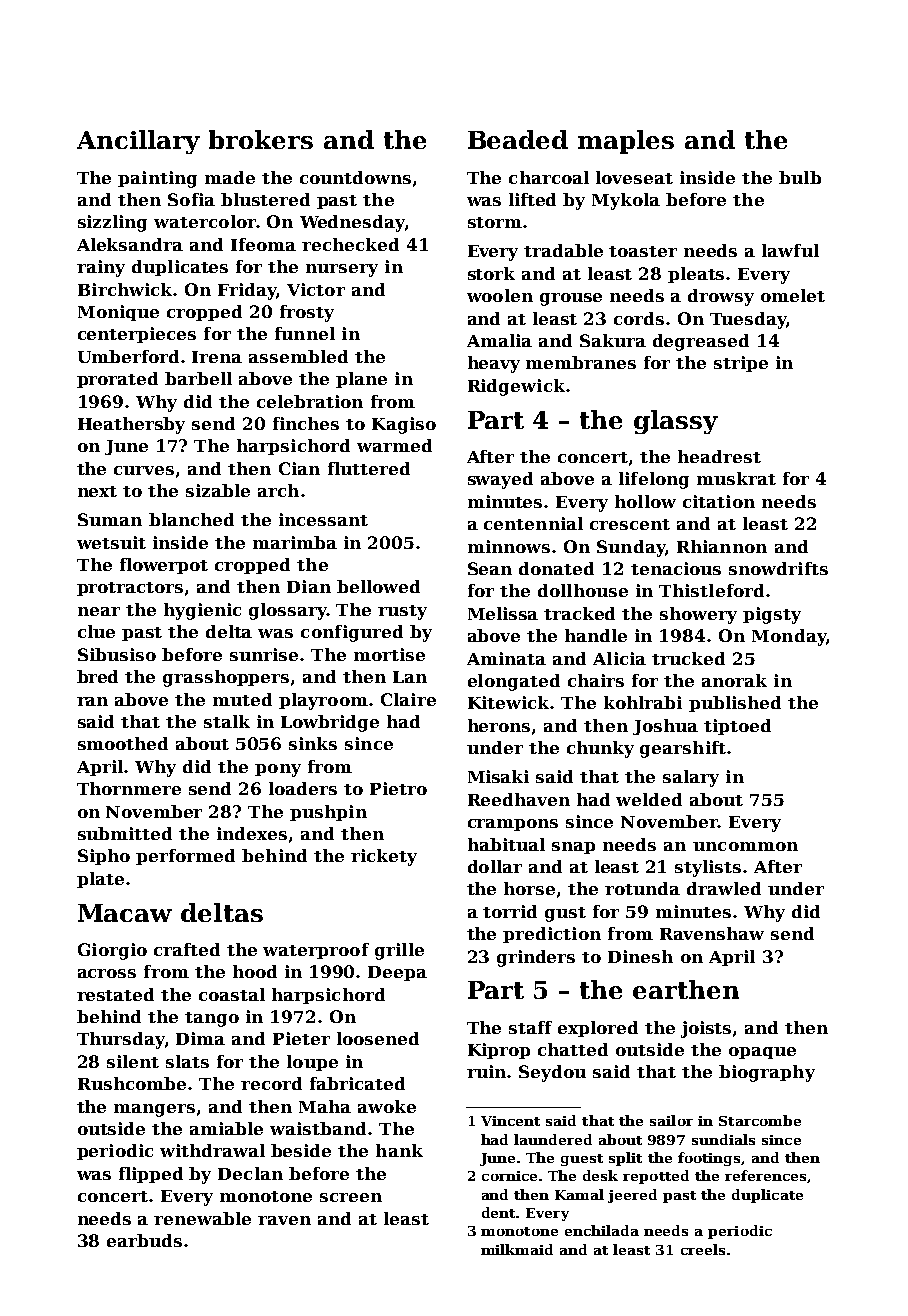 Image resolution: width=908 pixels, height=1316 pixels. Describe the element at coordinates (721, 297) in the screenshot. I see `drowsy` at that location.
